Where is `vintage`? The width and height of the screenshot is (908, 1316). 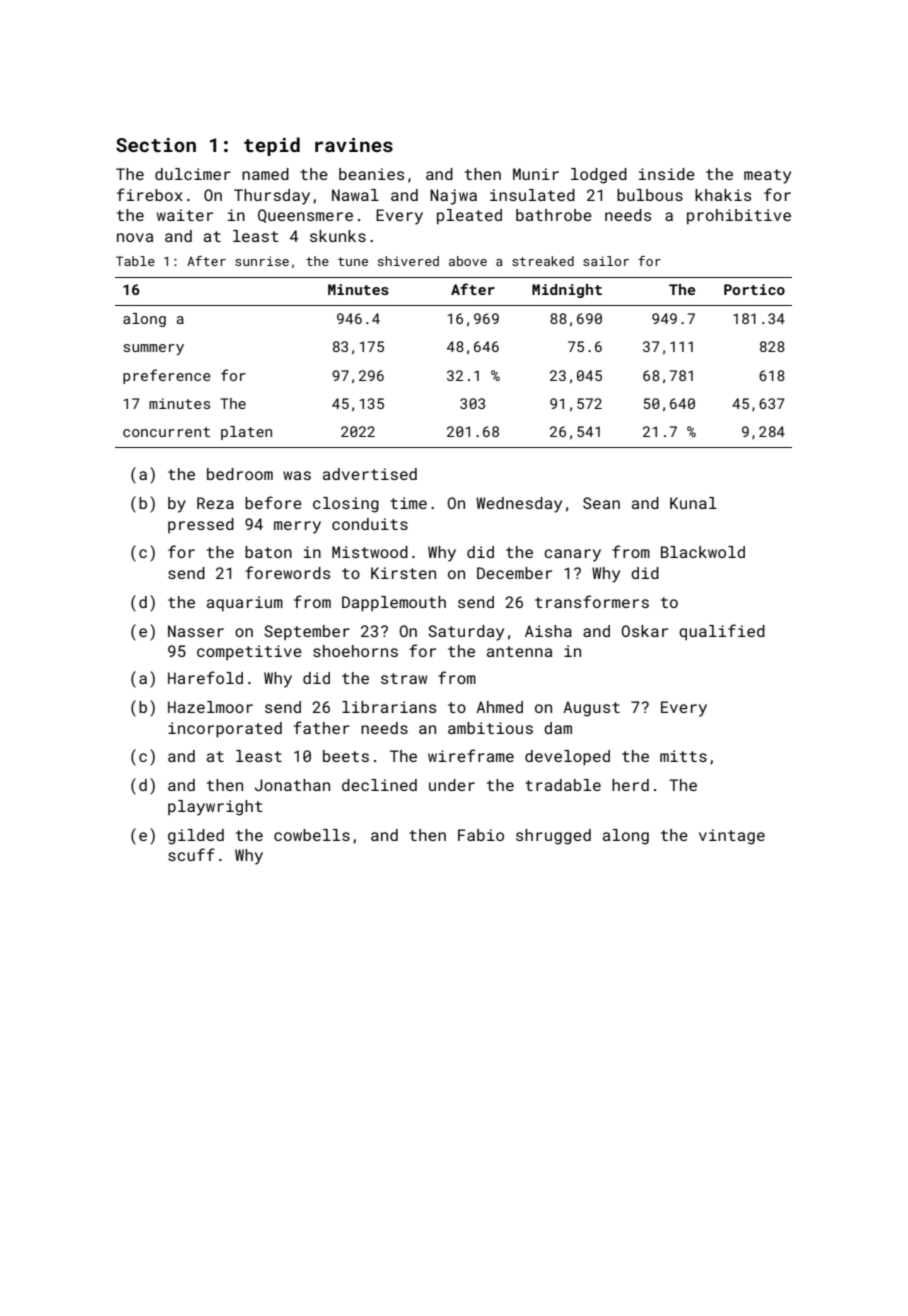
vintage is located at coordinates (732, 837).
